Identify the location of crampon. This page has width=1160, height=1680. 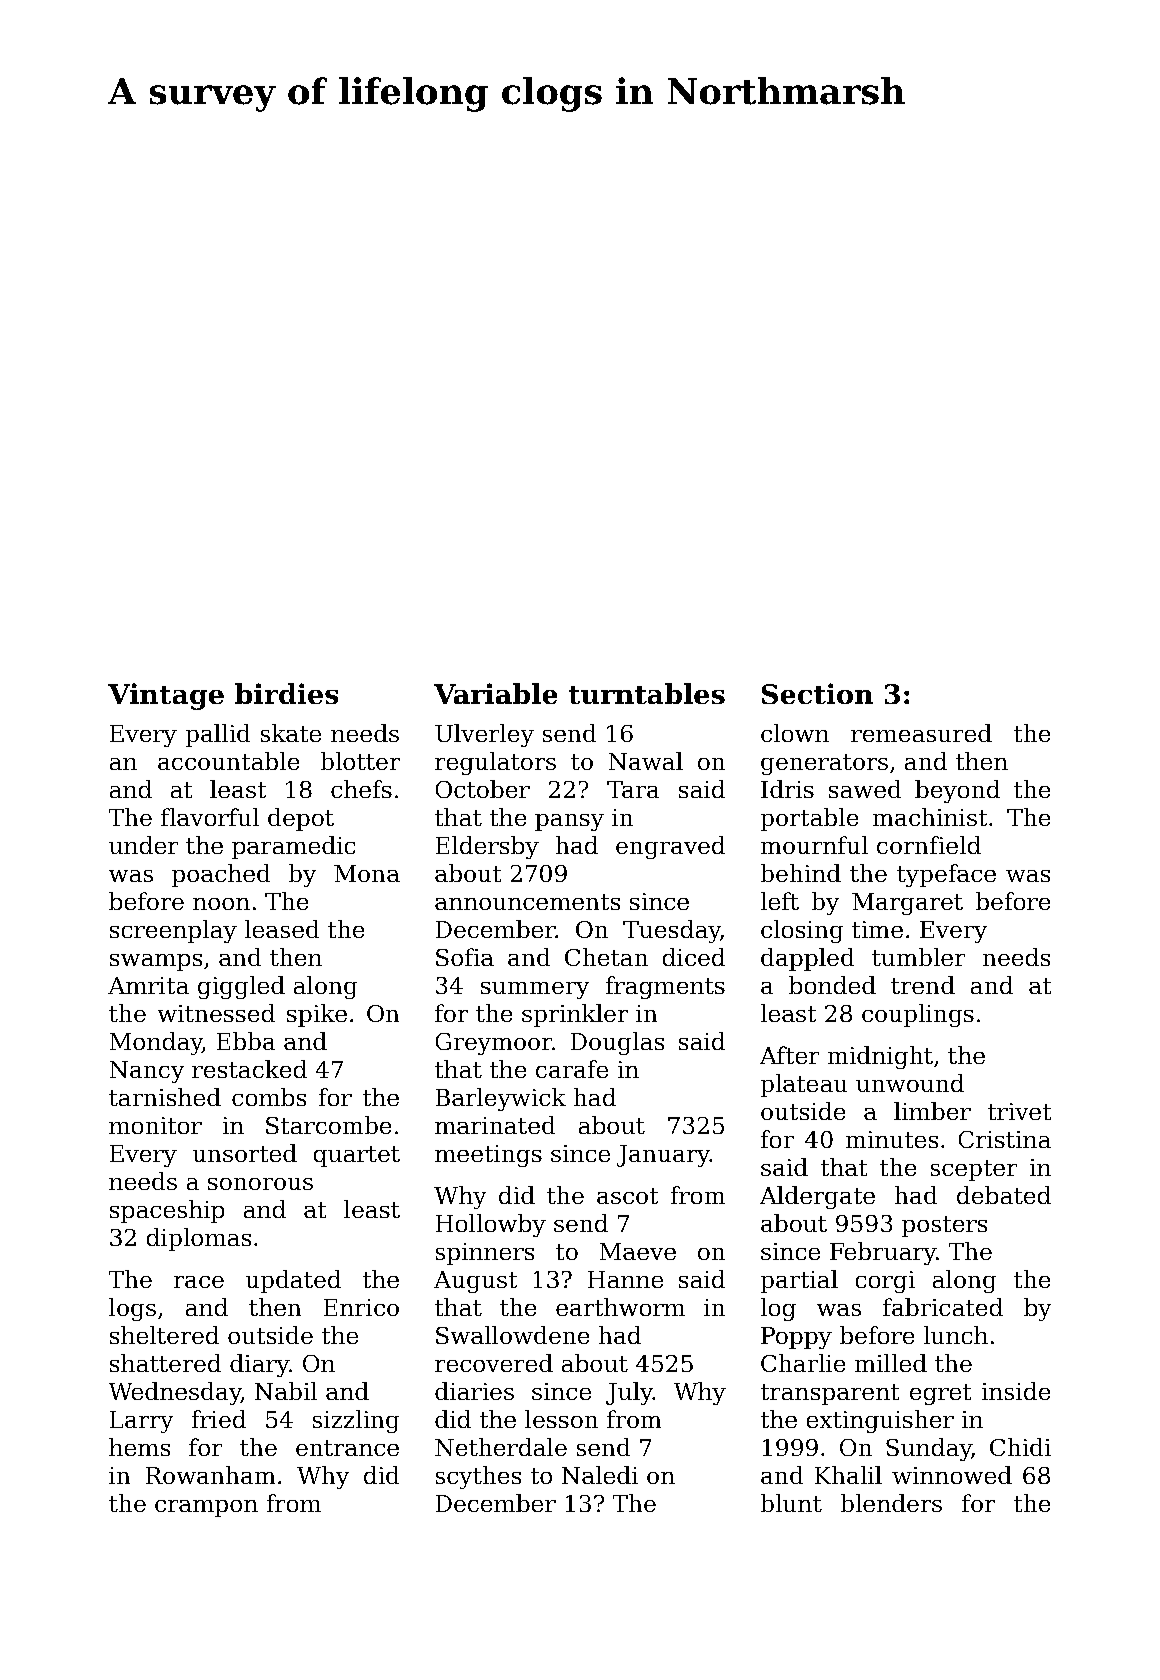
(206, 1508).
